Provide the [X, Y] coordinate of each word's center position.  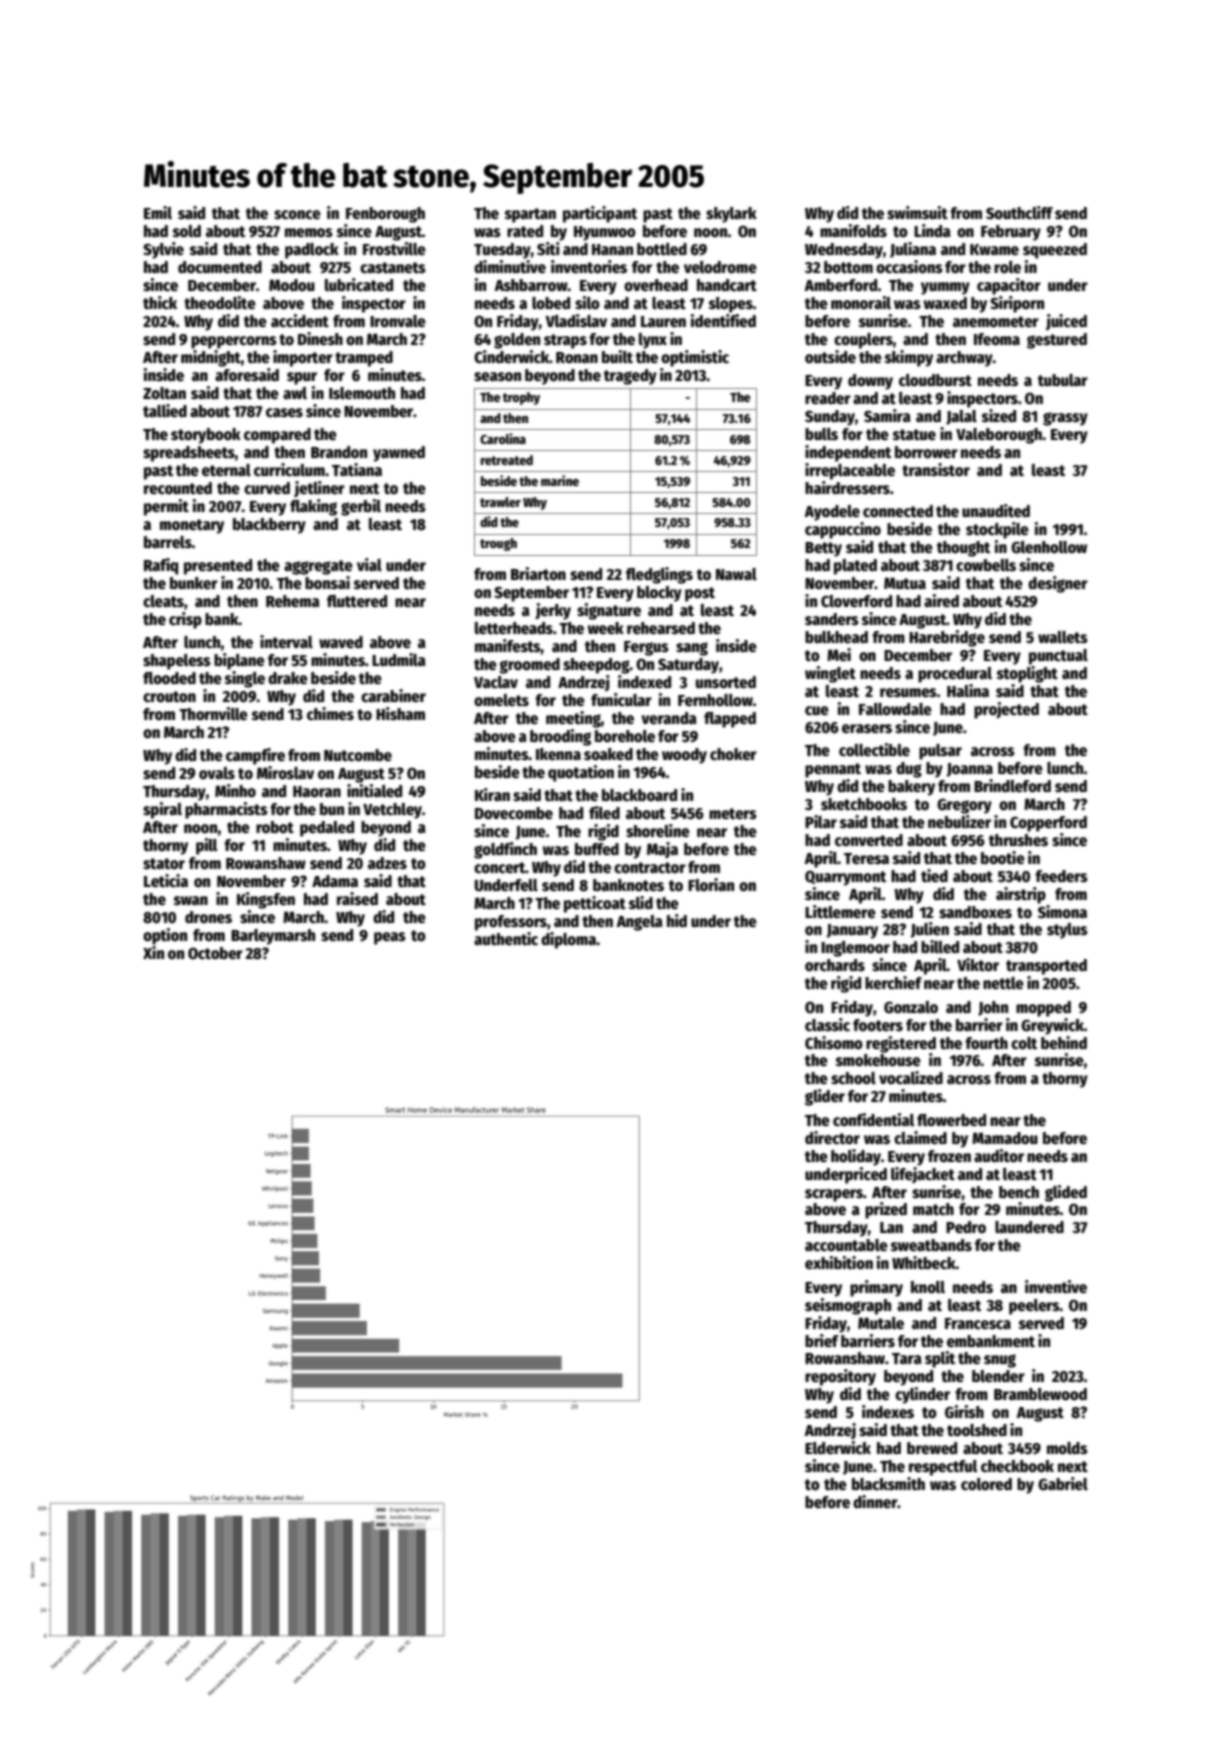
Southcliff [1019, 213]
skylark [731, 215]
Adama [335, 881]
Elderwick [838, 1448]
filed [604, 813]
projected [1006, 710]
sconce [297, 215]
